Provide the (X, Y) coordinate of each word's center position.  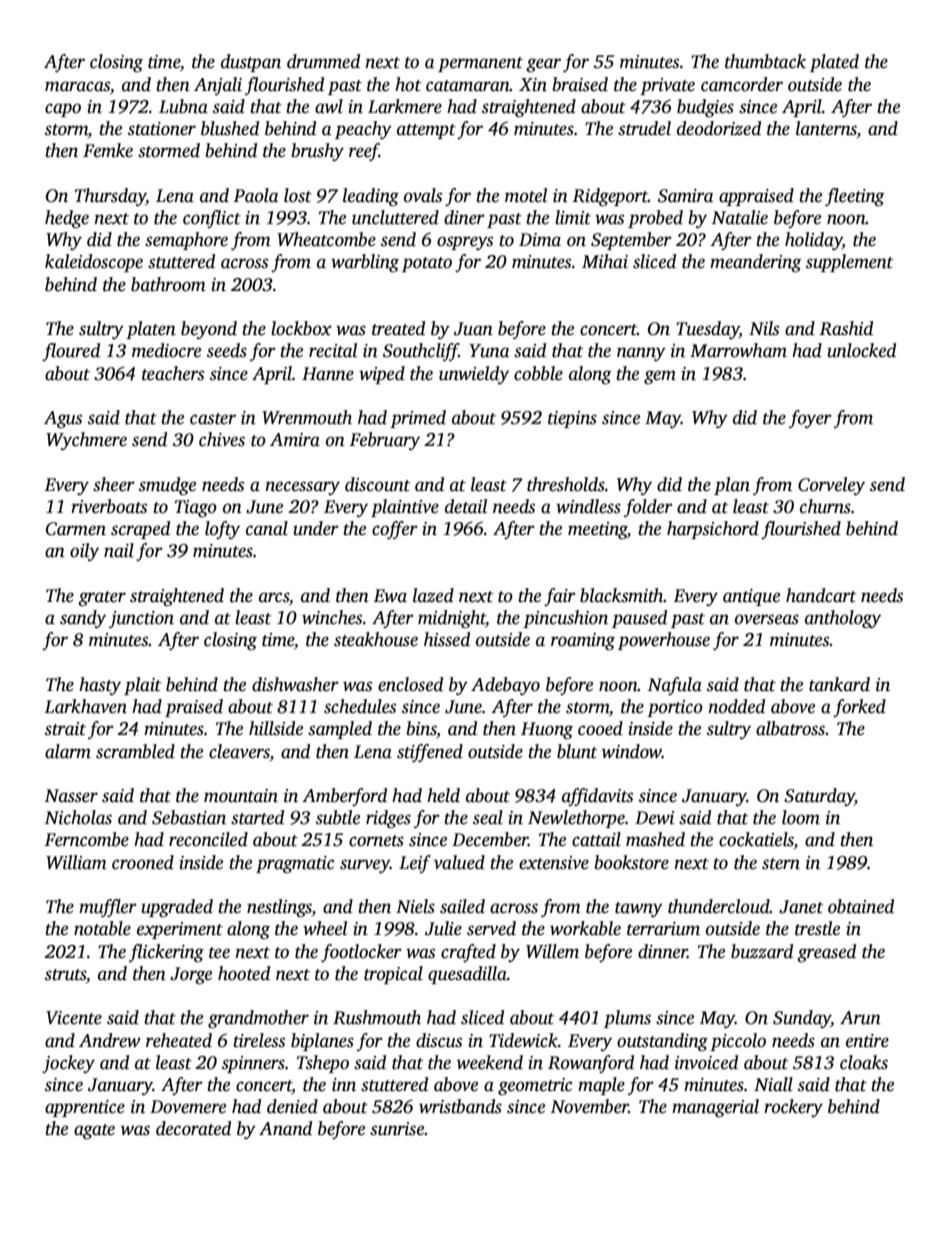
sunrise (397, 1129)
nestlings (279, 908)
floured (71, 352)
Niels (415, 906)
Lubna (183, 106)
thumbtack (765, 61)
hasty (100, 686)
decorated (193, 1128)
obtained (861, 906)
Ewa (390, 596)
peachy (363, 130)
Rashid (846, 328)
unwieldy (474, 375)
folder (648, 508)
